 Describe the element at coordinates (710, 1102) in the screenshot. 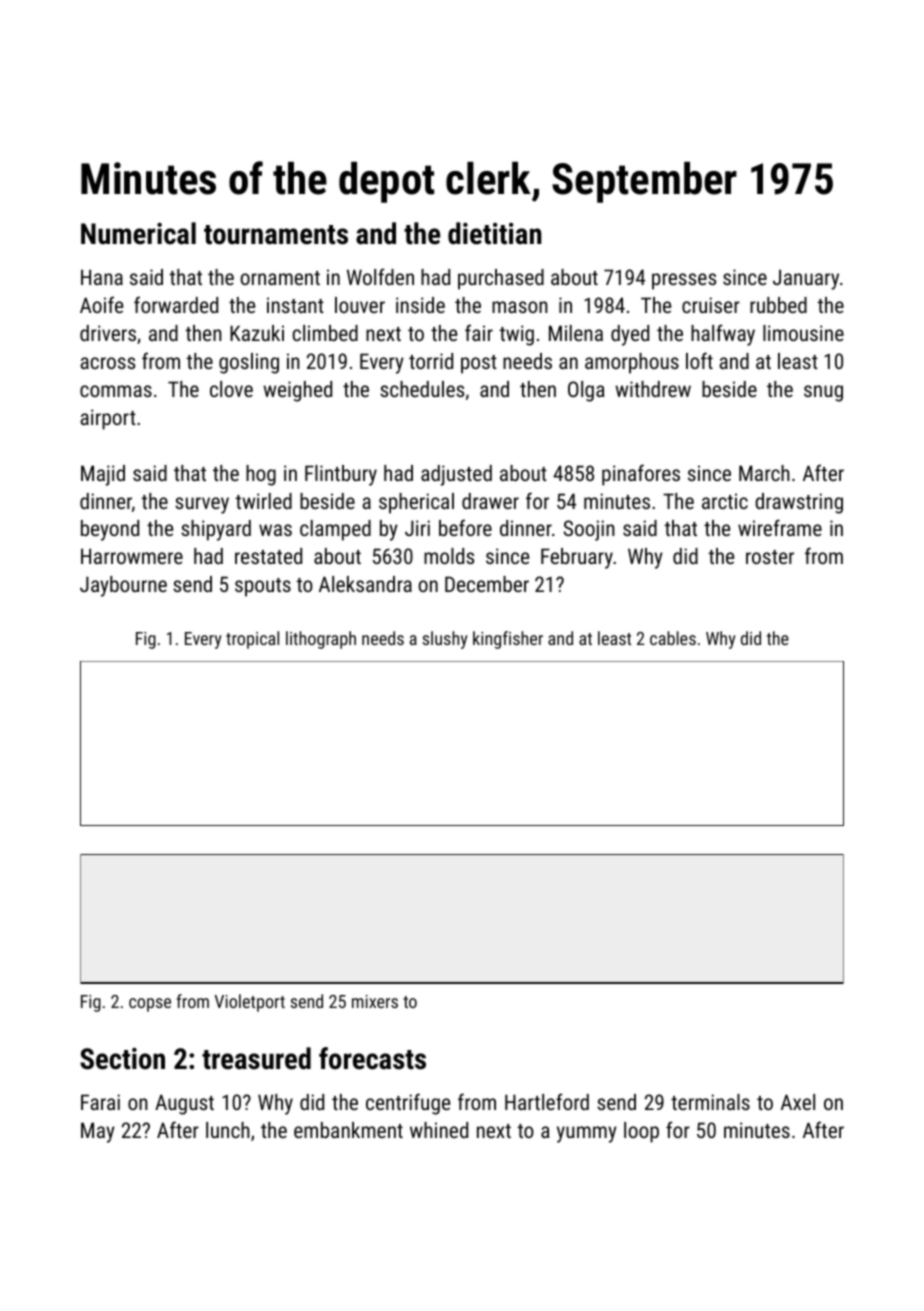

I see `terminals` at that location.
